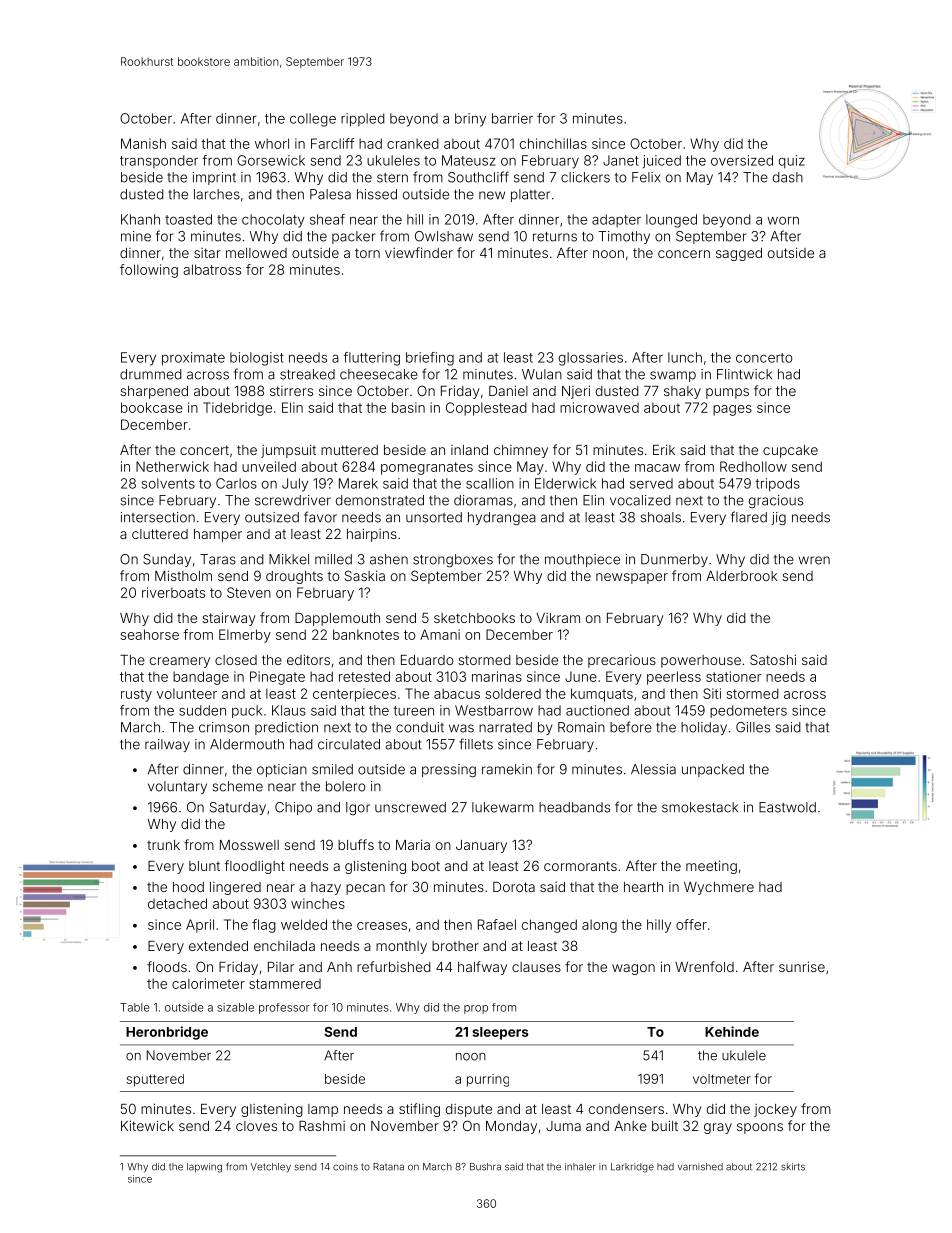 Image resolution: width=952 pixels, height=1233 pixels. What do you see at coordinates (394, 966) in the screenshot?
I see `refurbished` at bounding box center [394, 966].
